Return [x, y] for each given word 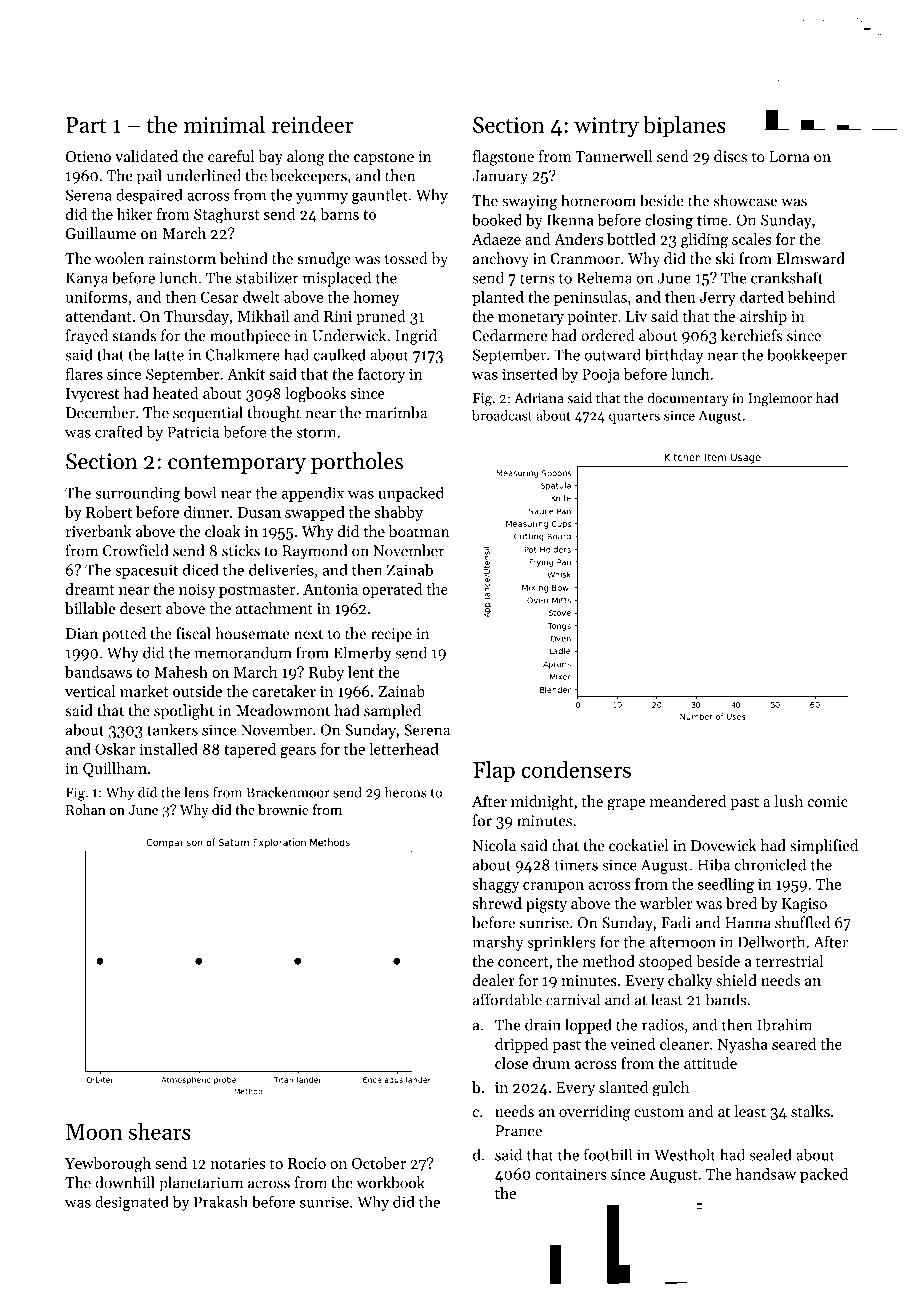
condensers [576, 769]
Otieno [88, 156]
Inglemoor [780, 399]
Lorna [789, 156]
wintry [606, 127]
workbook [391, 1182]
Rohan [86, 809]
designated [132, 1203]
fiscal [193, 633]
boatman [419, 531]
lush [788, 801]
